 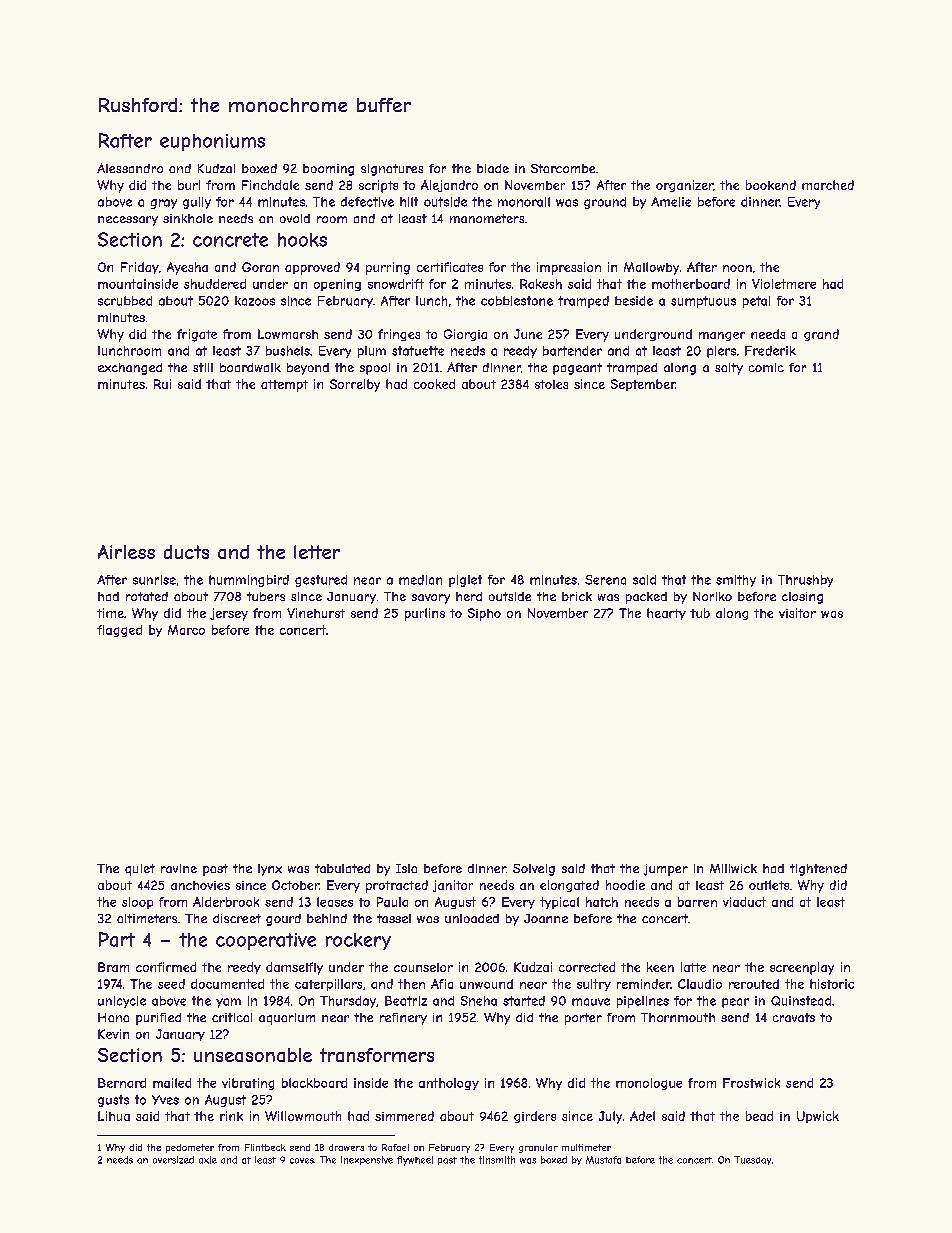 What do you see at coordinates (317, 552) in the screenshot?
I see `letter` at bounding box center [317, 552].
